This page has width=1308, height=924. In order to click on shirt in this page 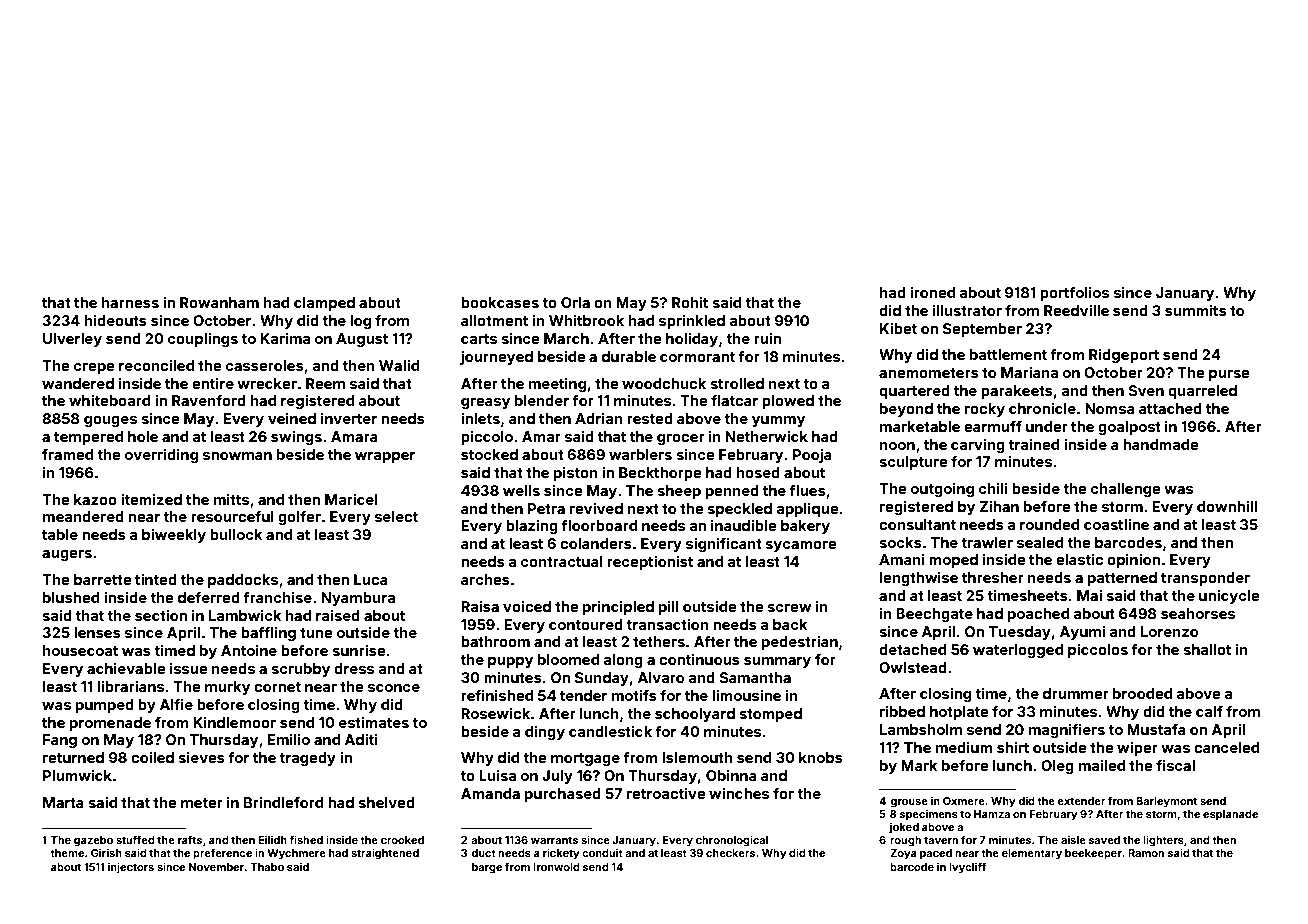, I will do `click(1013, 747)`.
